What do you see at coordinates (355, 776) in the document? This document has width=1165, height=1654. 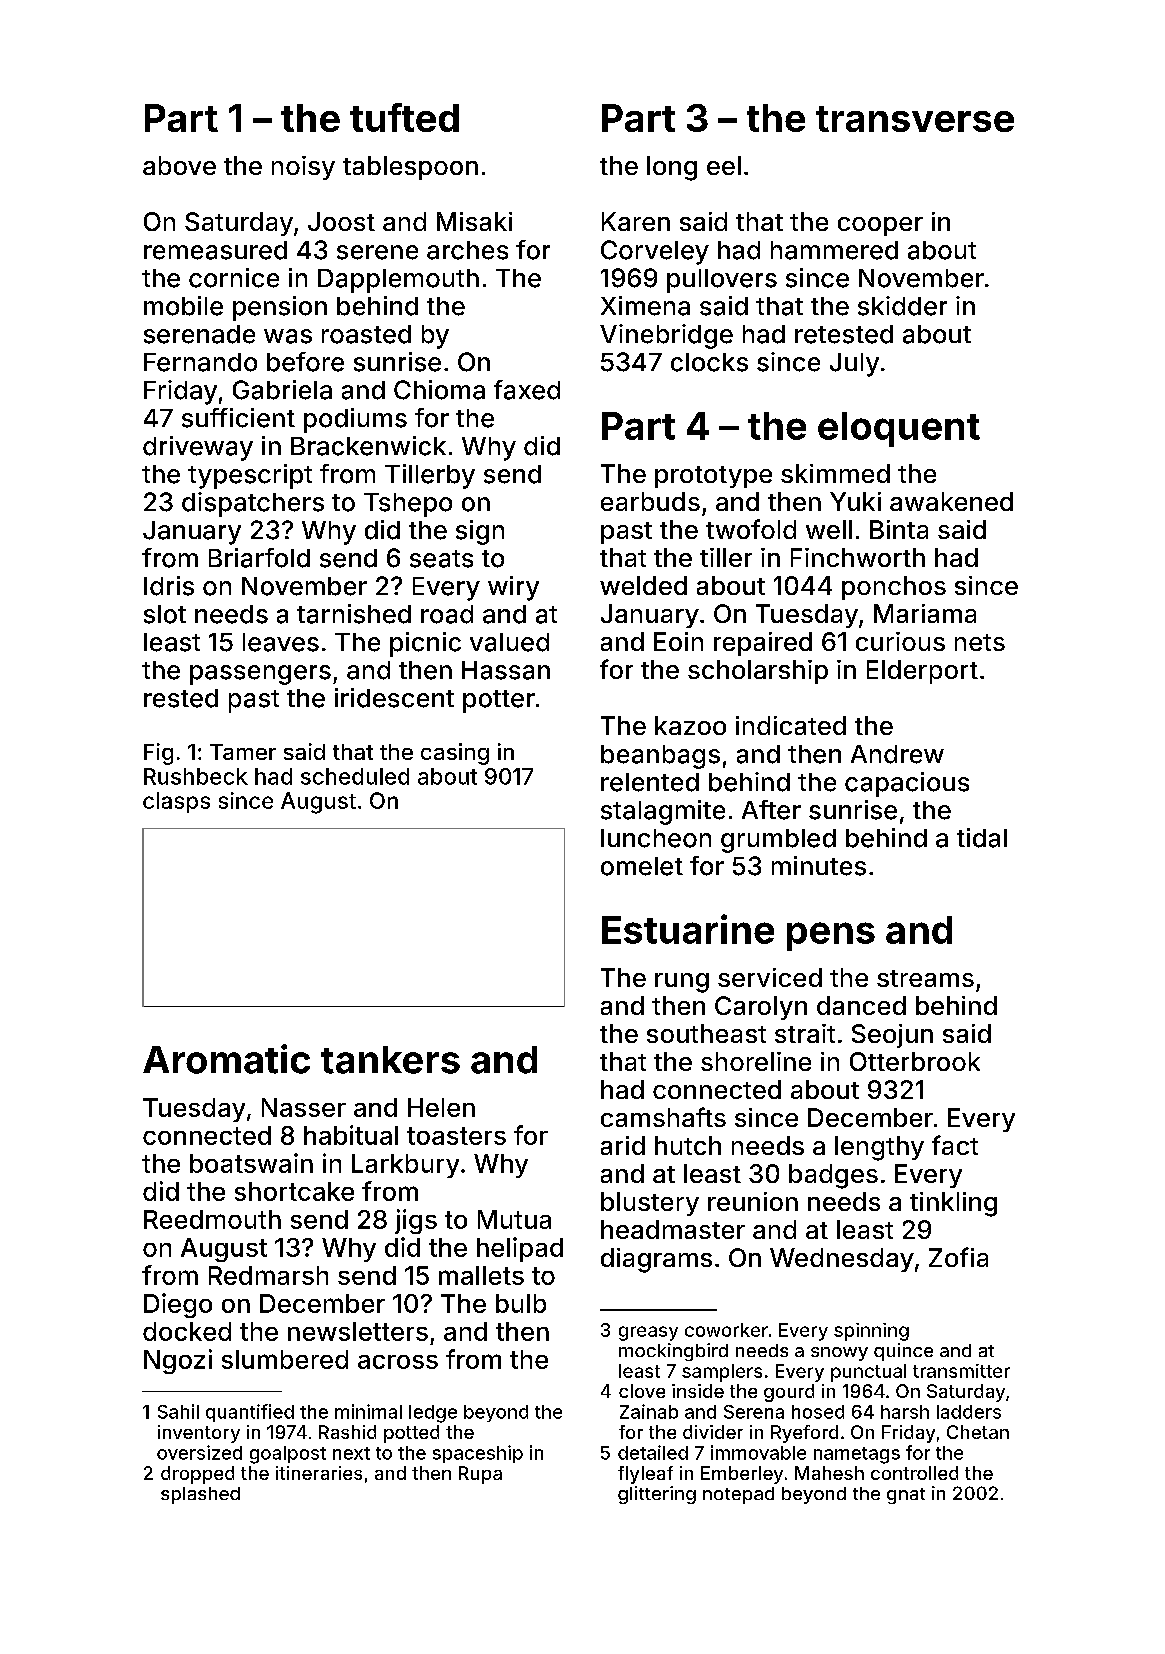 I see `scheduled` at bounding box center [355, 776].
